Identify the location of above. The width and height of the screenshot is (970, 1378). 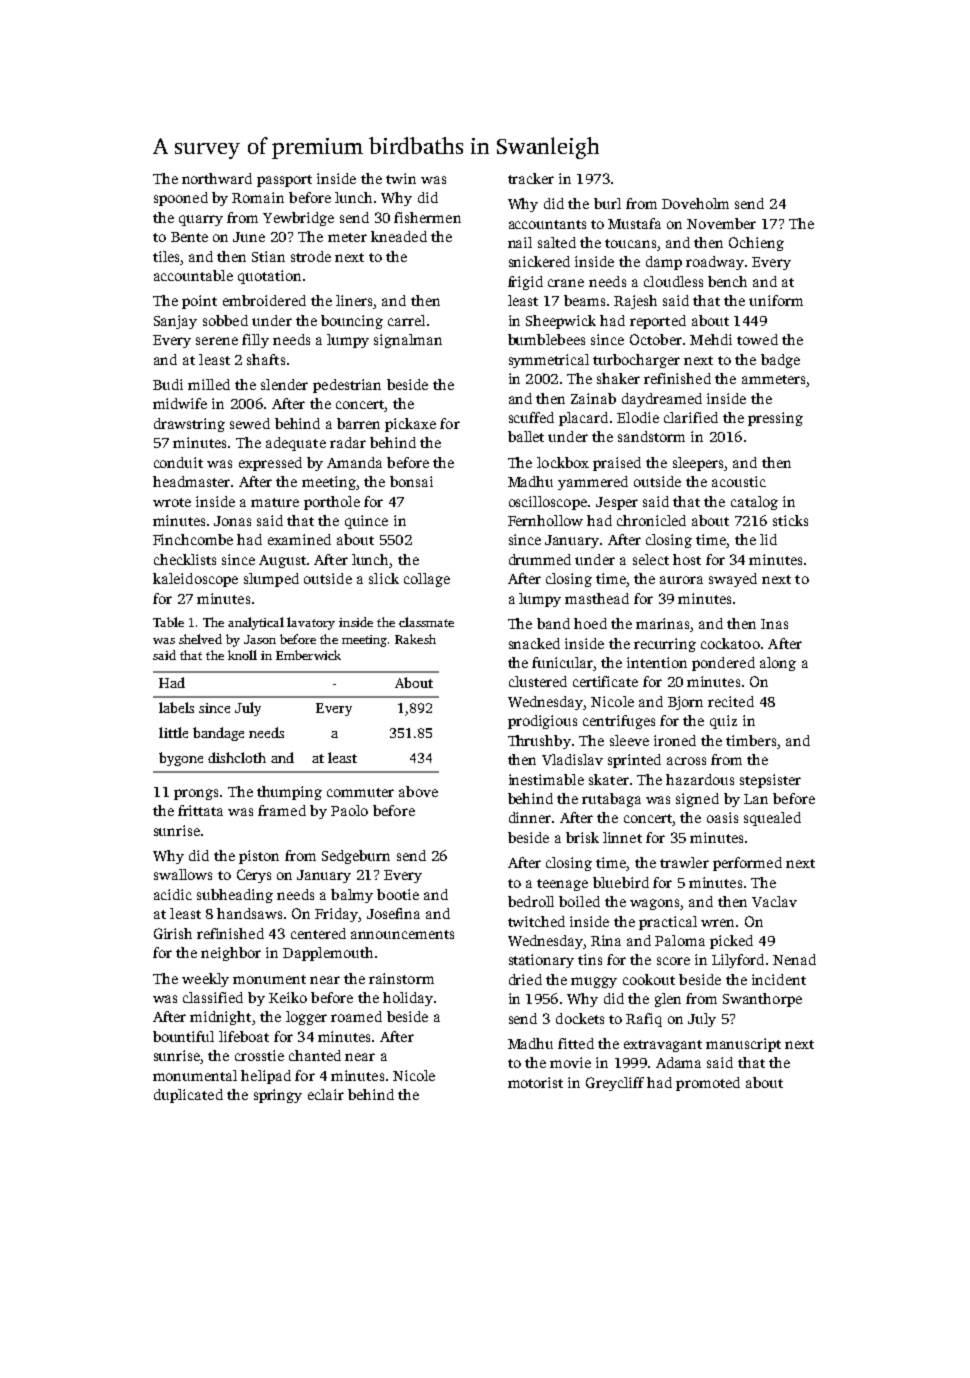
(418, 791).
